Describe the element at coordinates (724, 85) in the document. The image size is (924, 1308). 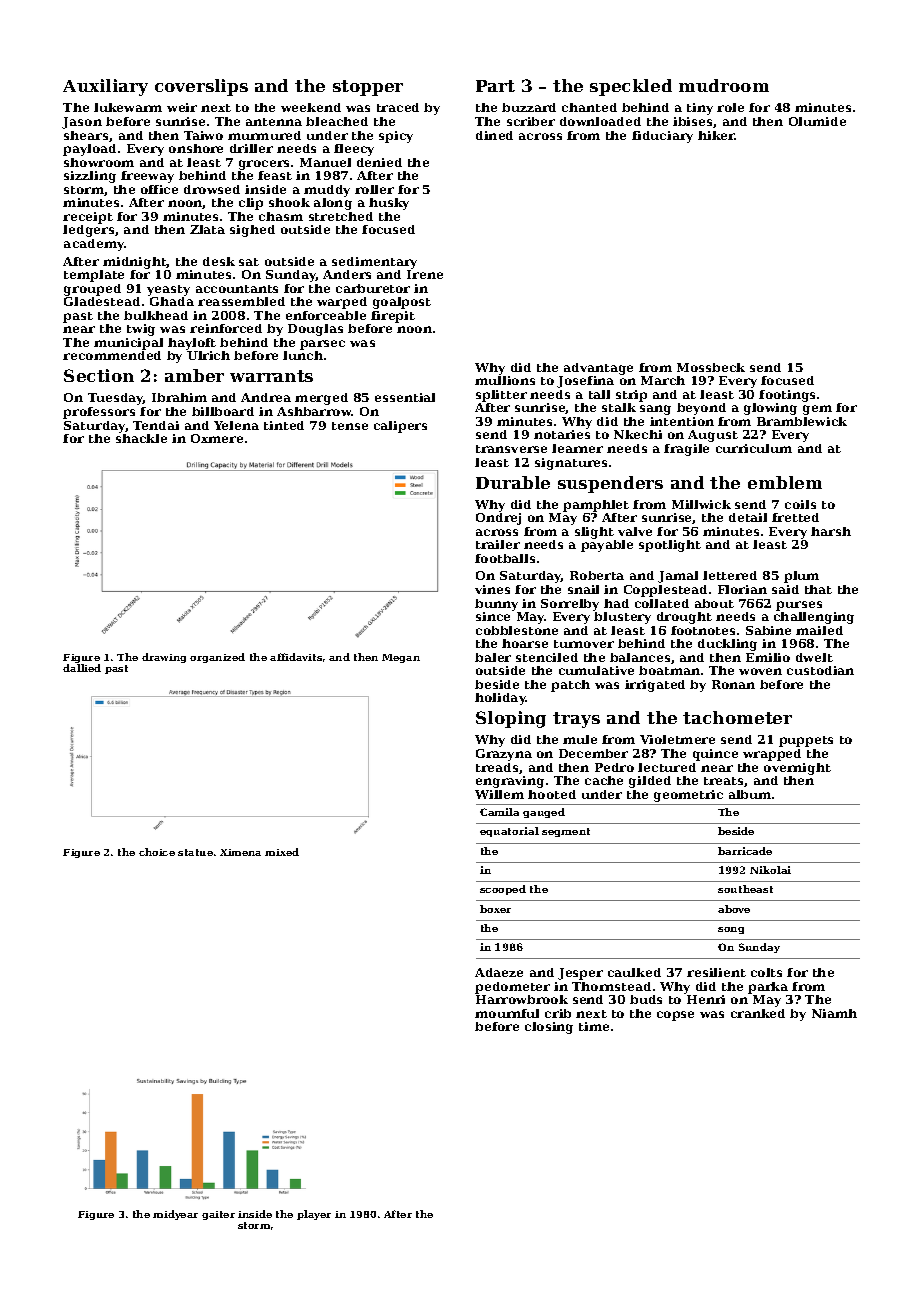
I see `mudroom` at that location.
